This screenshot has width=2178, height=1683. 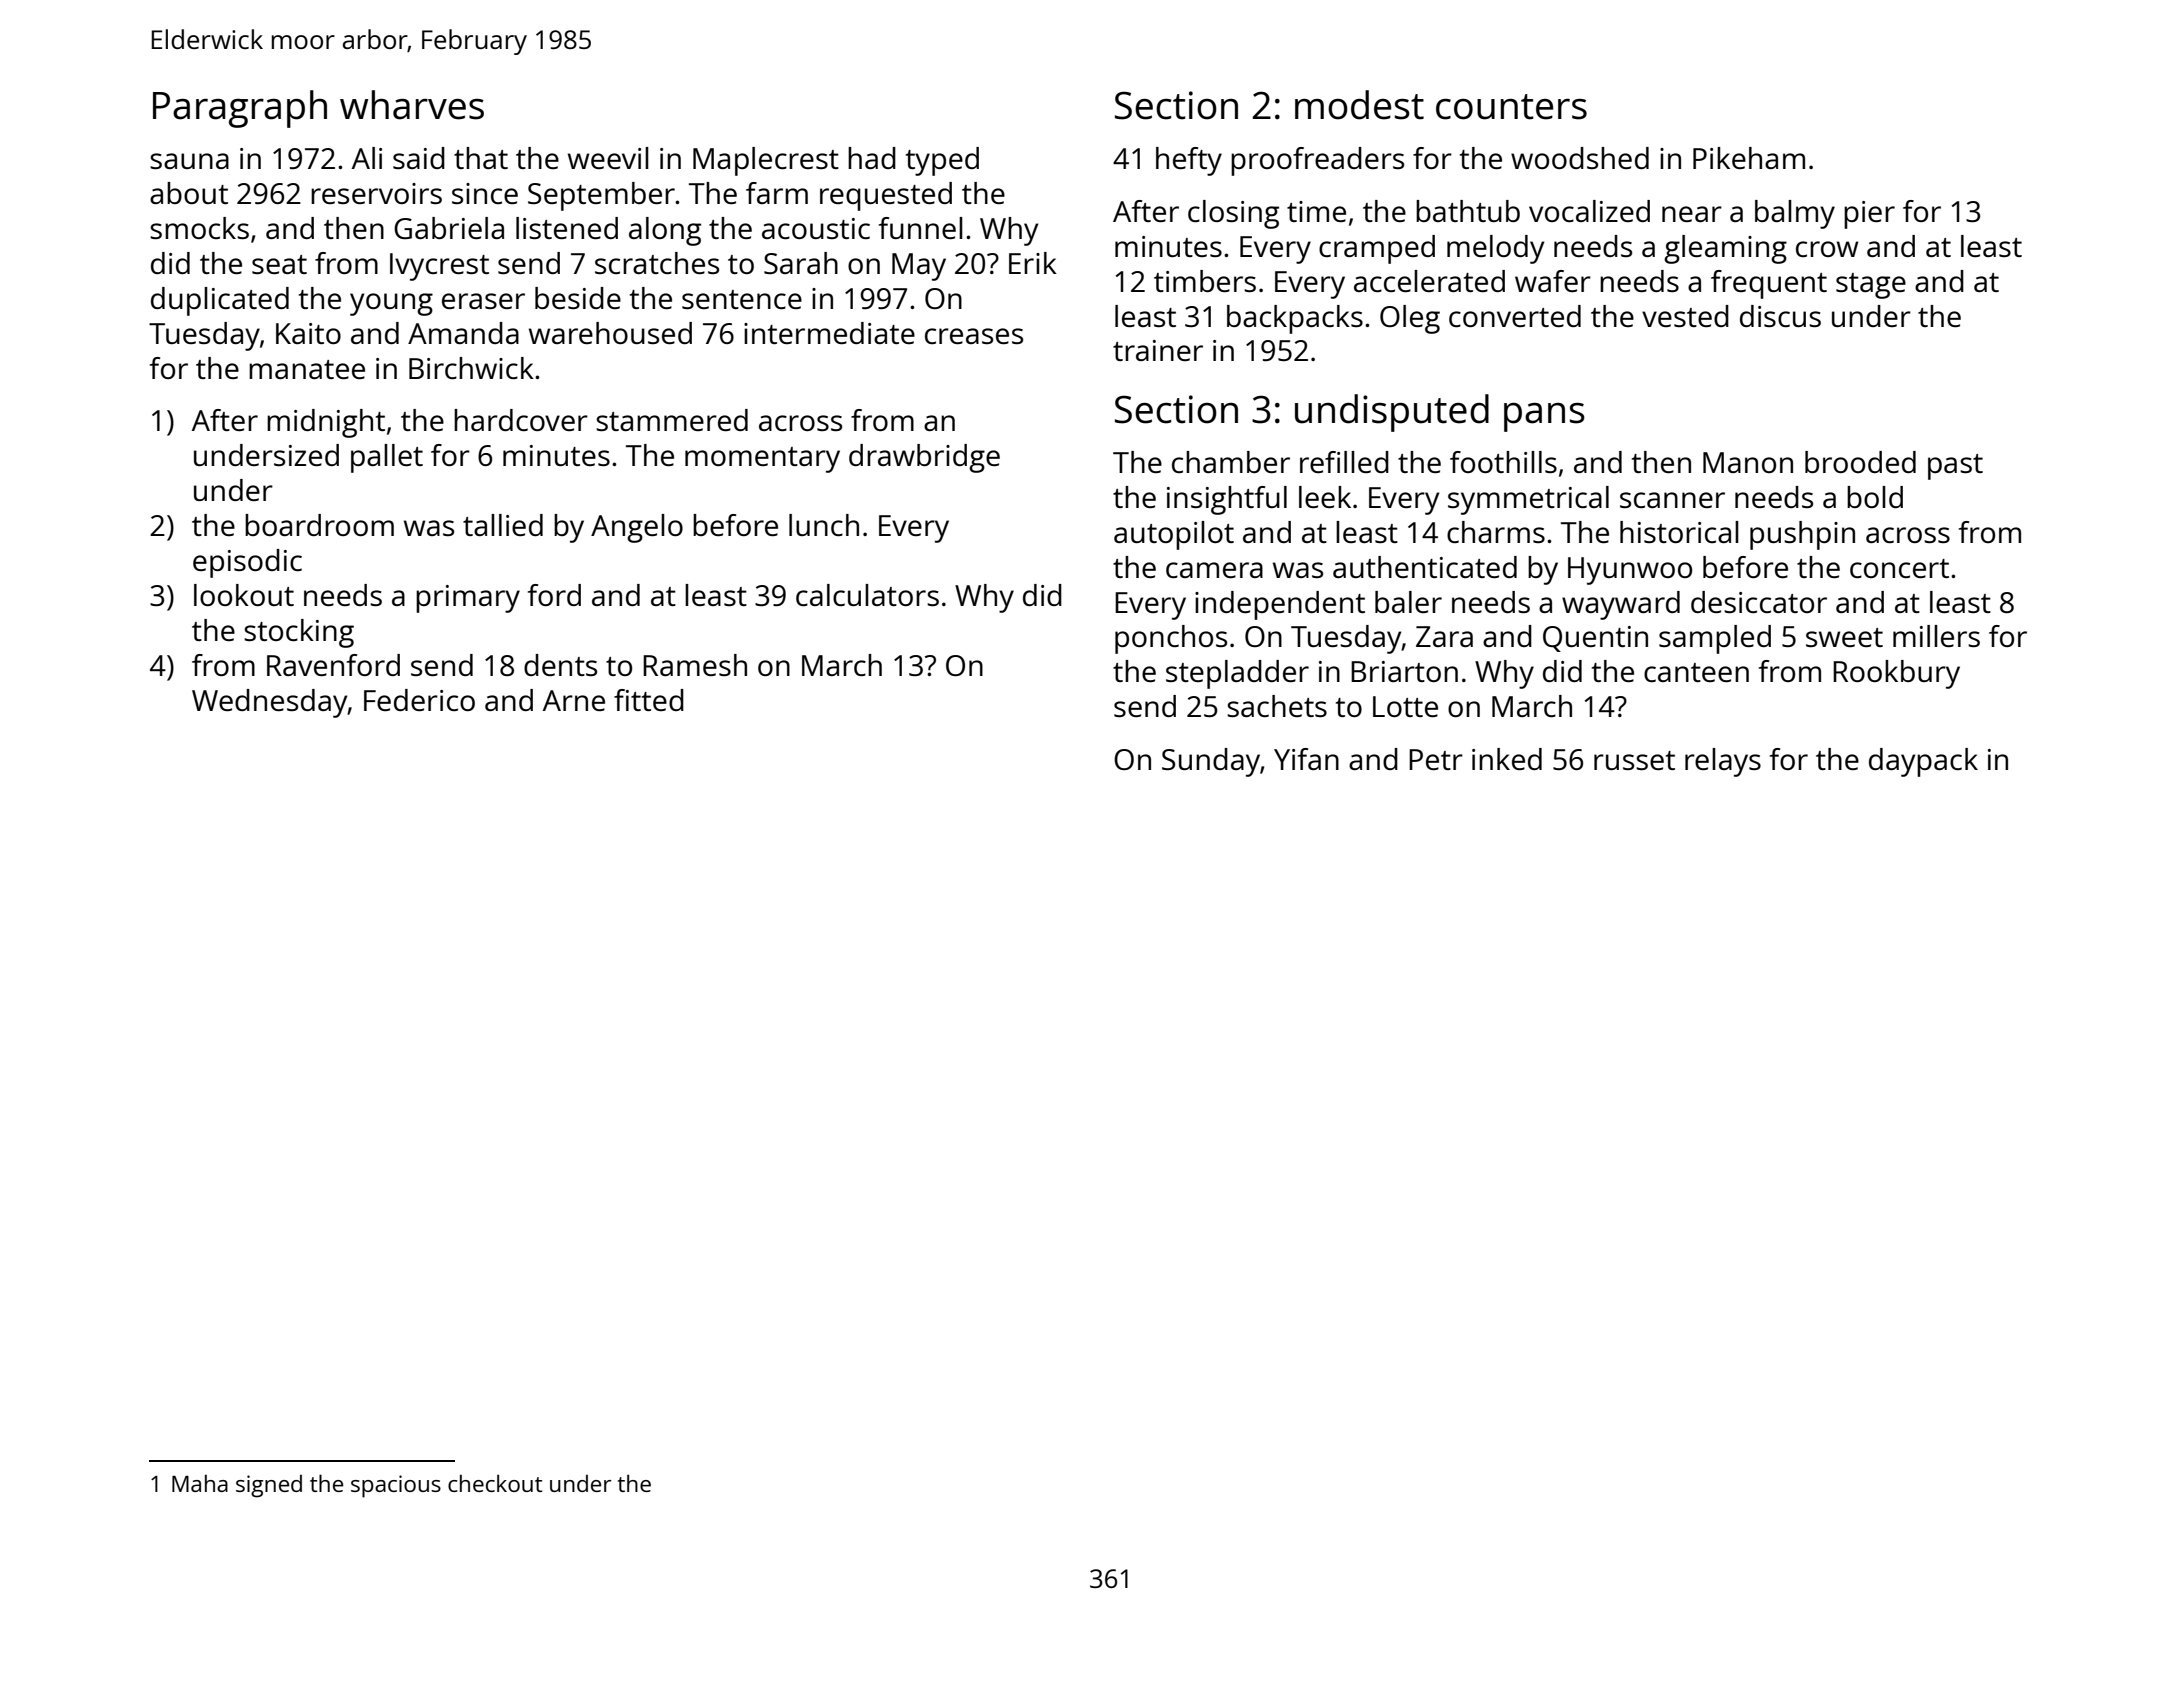 What do you see at coordinates (1748, 462) in the screenshot?
I see `Manon` at bounding box center [1748, 462].
